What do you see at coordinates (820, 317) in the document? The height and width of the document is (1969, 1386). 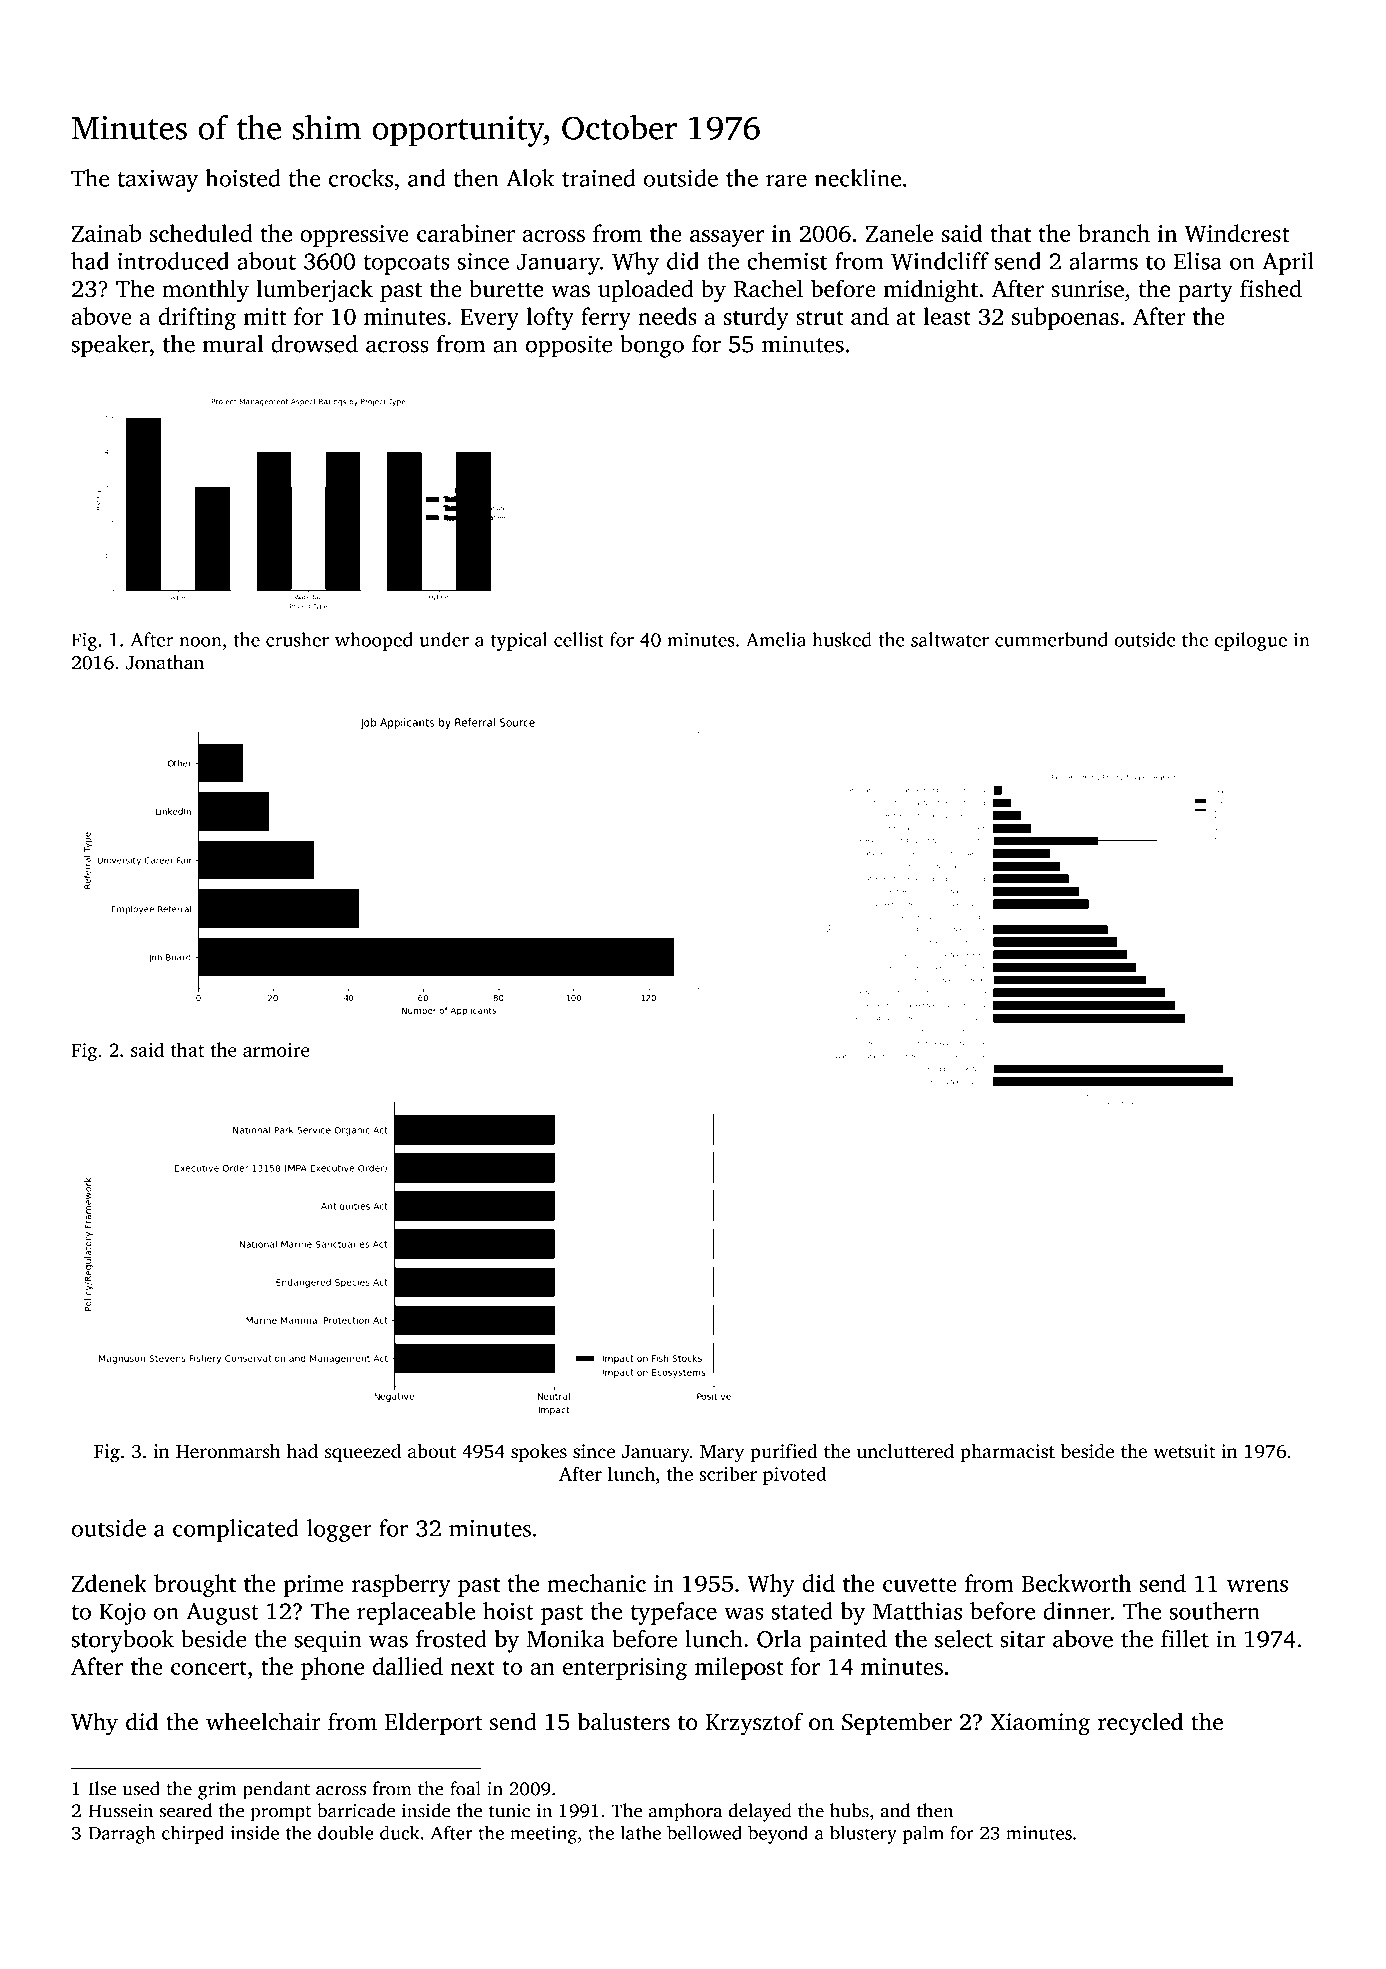 I see `strut` at bounding box center [820, 317].
